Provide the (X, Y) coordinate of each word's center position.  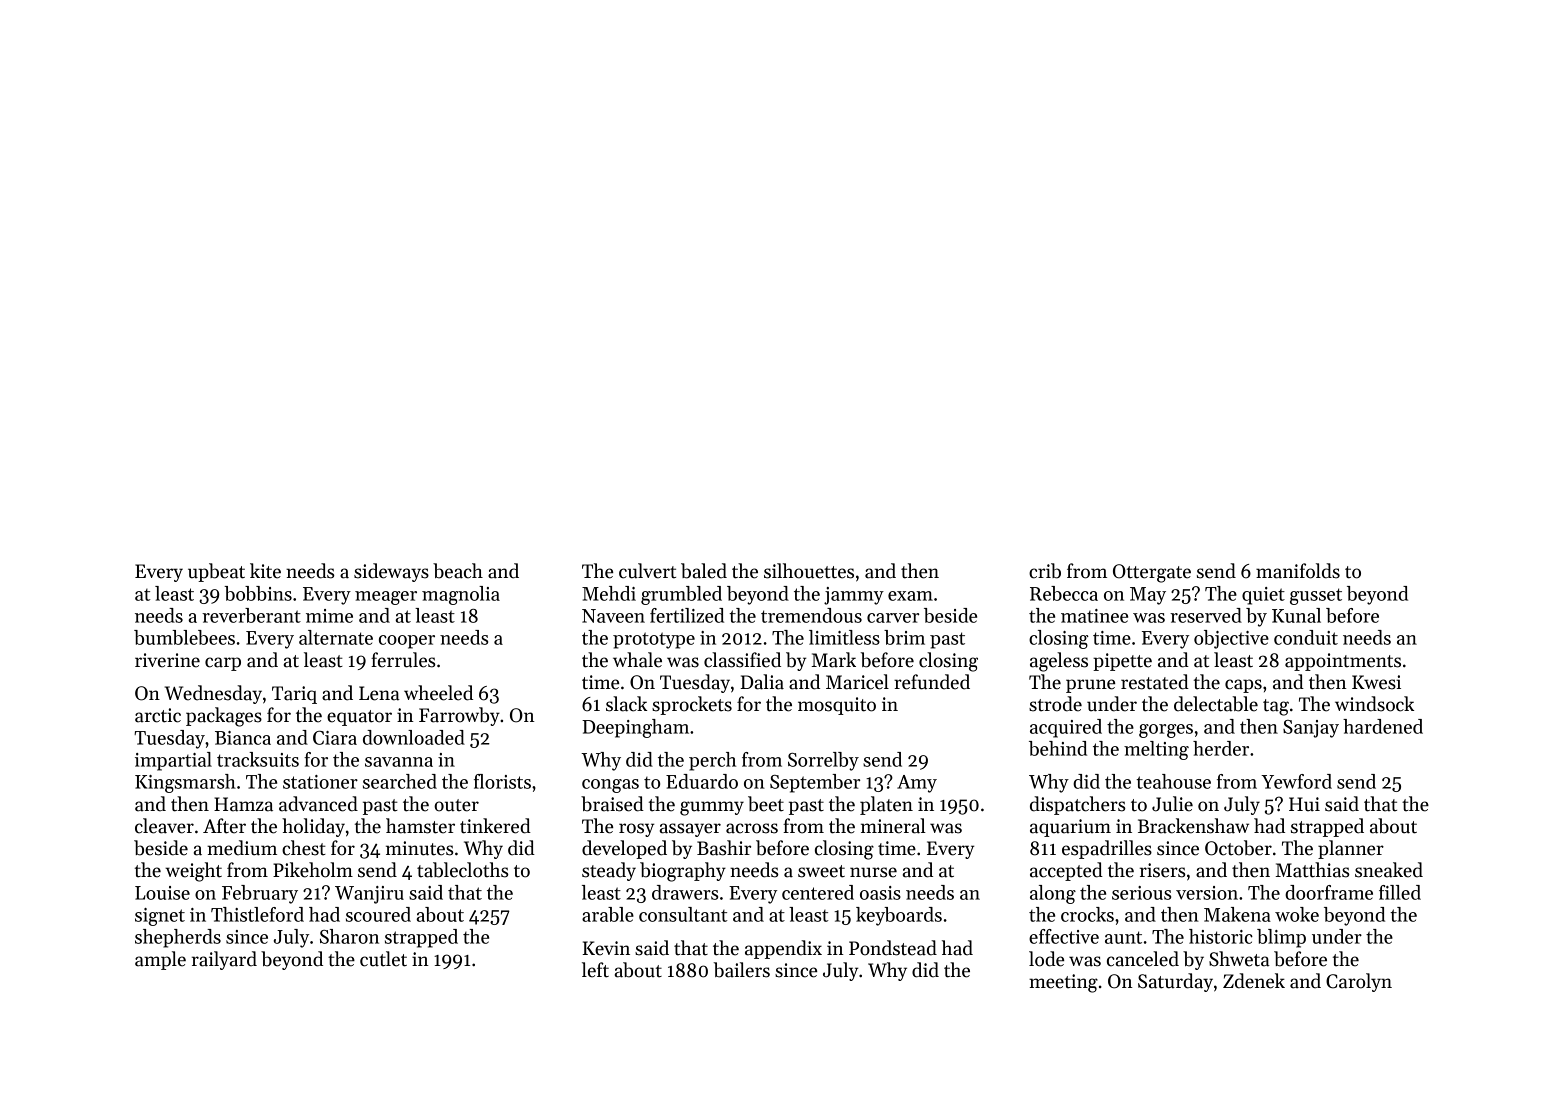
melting (1156, 750)
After (224, 826)
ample (160, 960)
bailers (741, 970)
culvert (647, 571)
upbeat (216, 572)
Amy (917, 784)
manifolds (1298, 571)
